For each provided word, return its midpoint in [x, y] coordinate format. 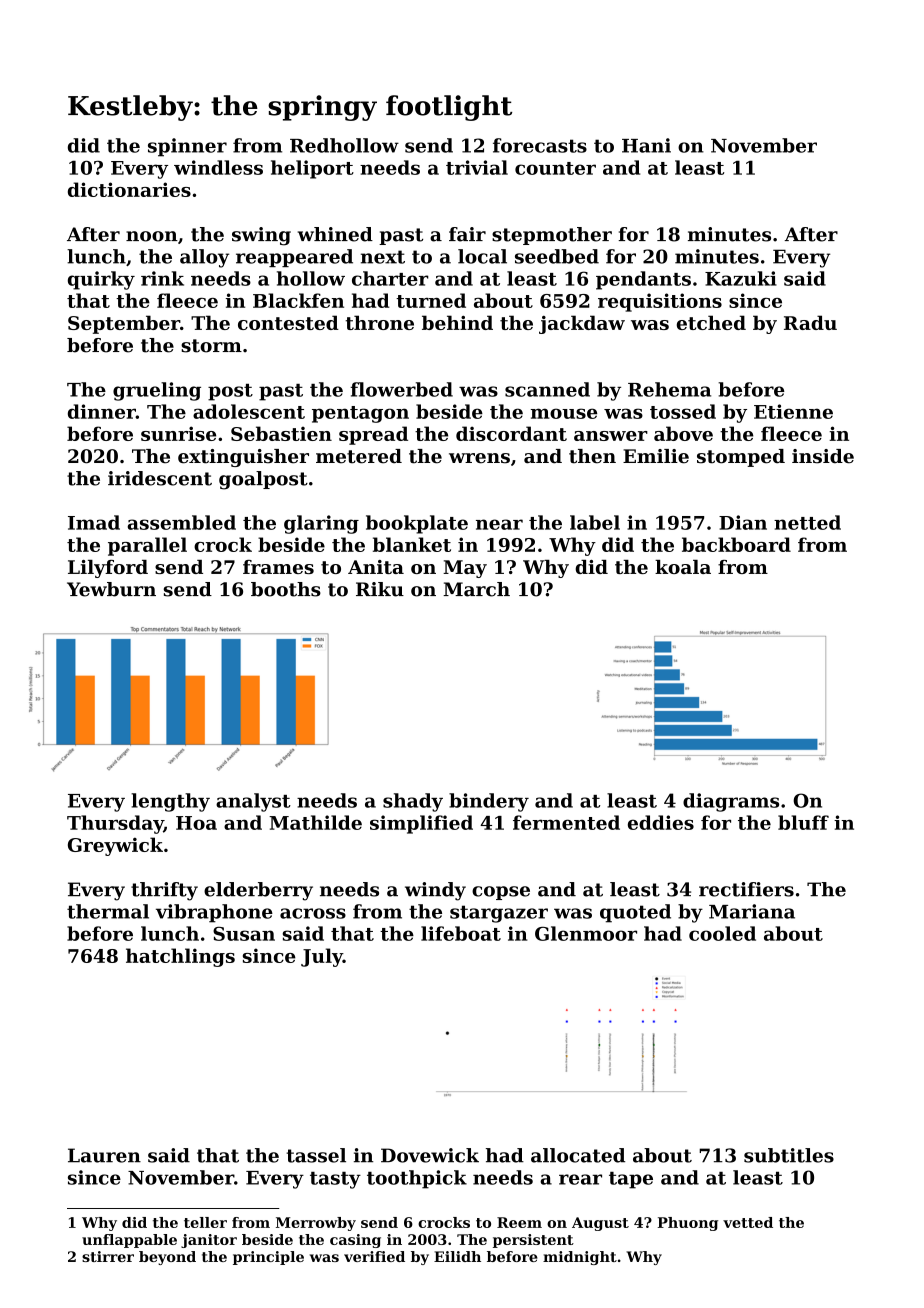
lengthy [170, 802]
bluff [803, 822]
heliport [312, 169]
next [383, 257]
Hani [646, 145]
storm [211, 346]
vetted [748, 1222]
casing [355, 1241]
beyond [167, 1258]
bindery [489, 802]
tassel [316, 1155]
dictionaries [129, 189]
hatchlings [180, 957]
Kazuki [741, 278]
